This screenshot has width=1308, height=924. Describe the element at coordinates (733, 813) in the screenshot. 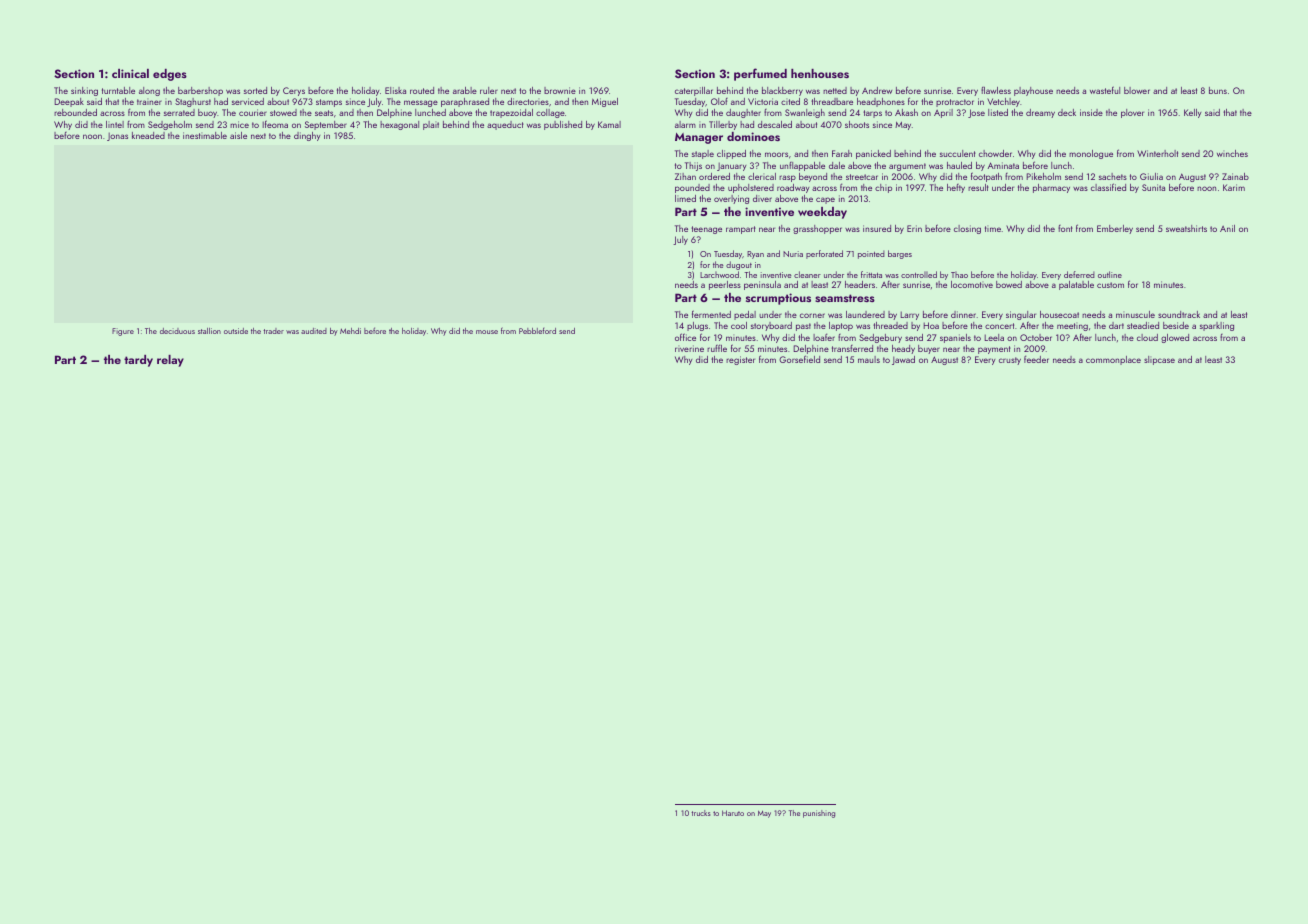

I see `Haruto` at that location.
